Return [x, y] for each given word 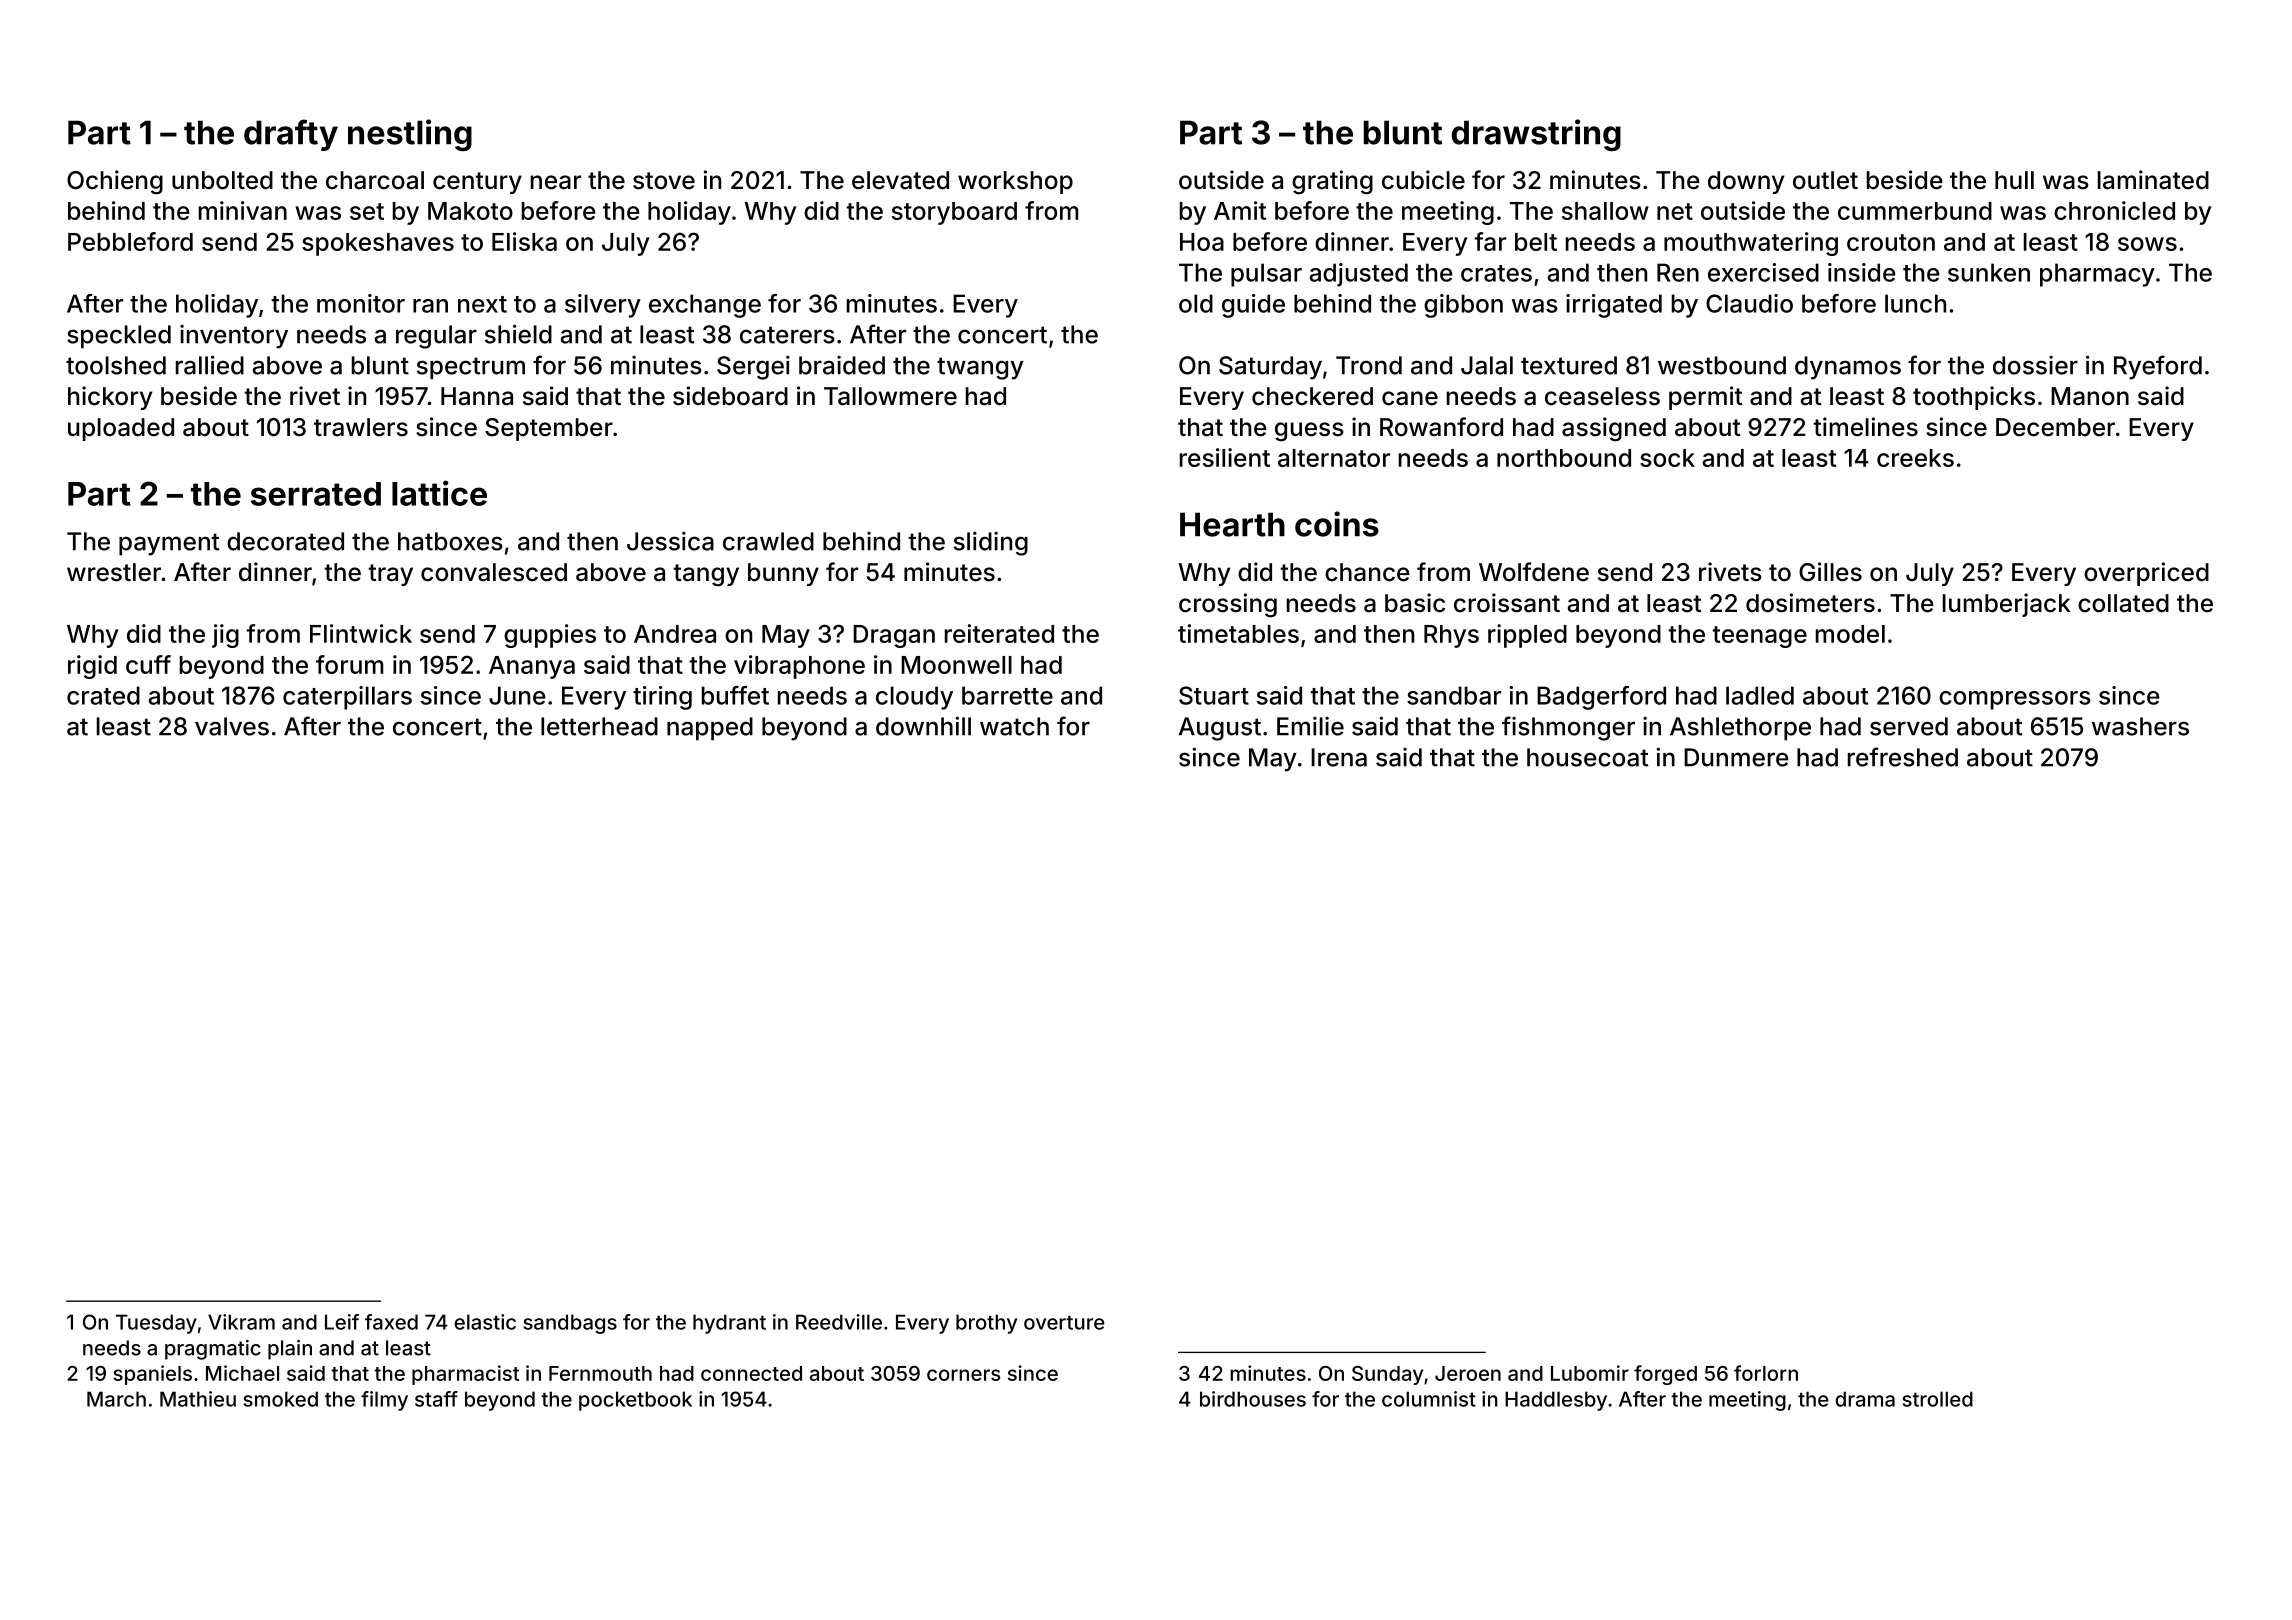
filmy [384, 1401]
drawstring [1536, 135]
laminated [2153, 180]
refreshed [1903, 757]
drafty [291, 135]
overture [1064, 1323]
